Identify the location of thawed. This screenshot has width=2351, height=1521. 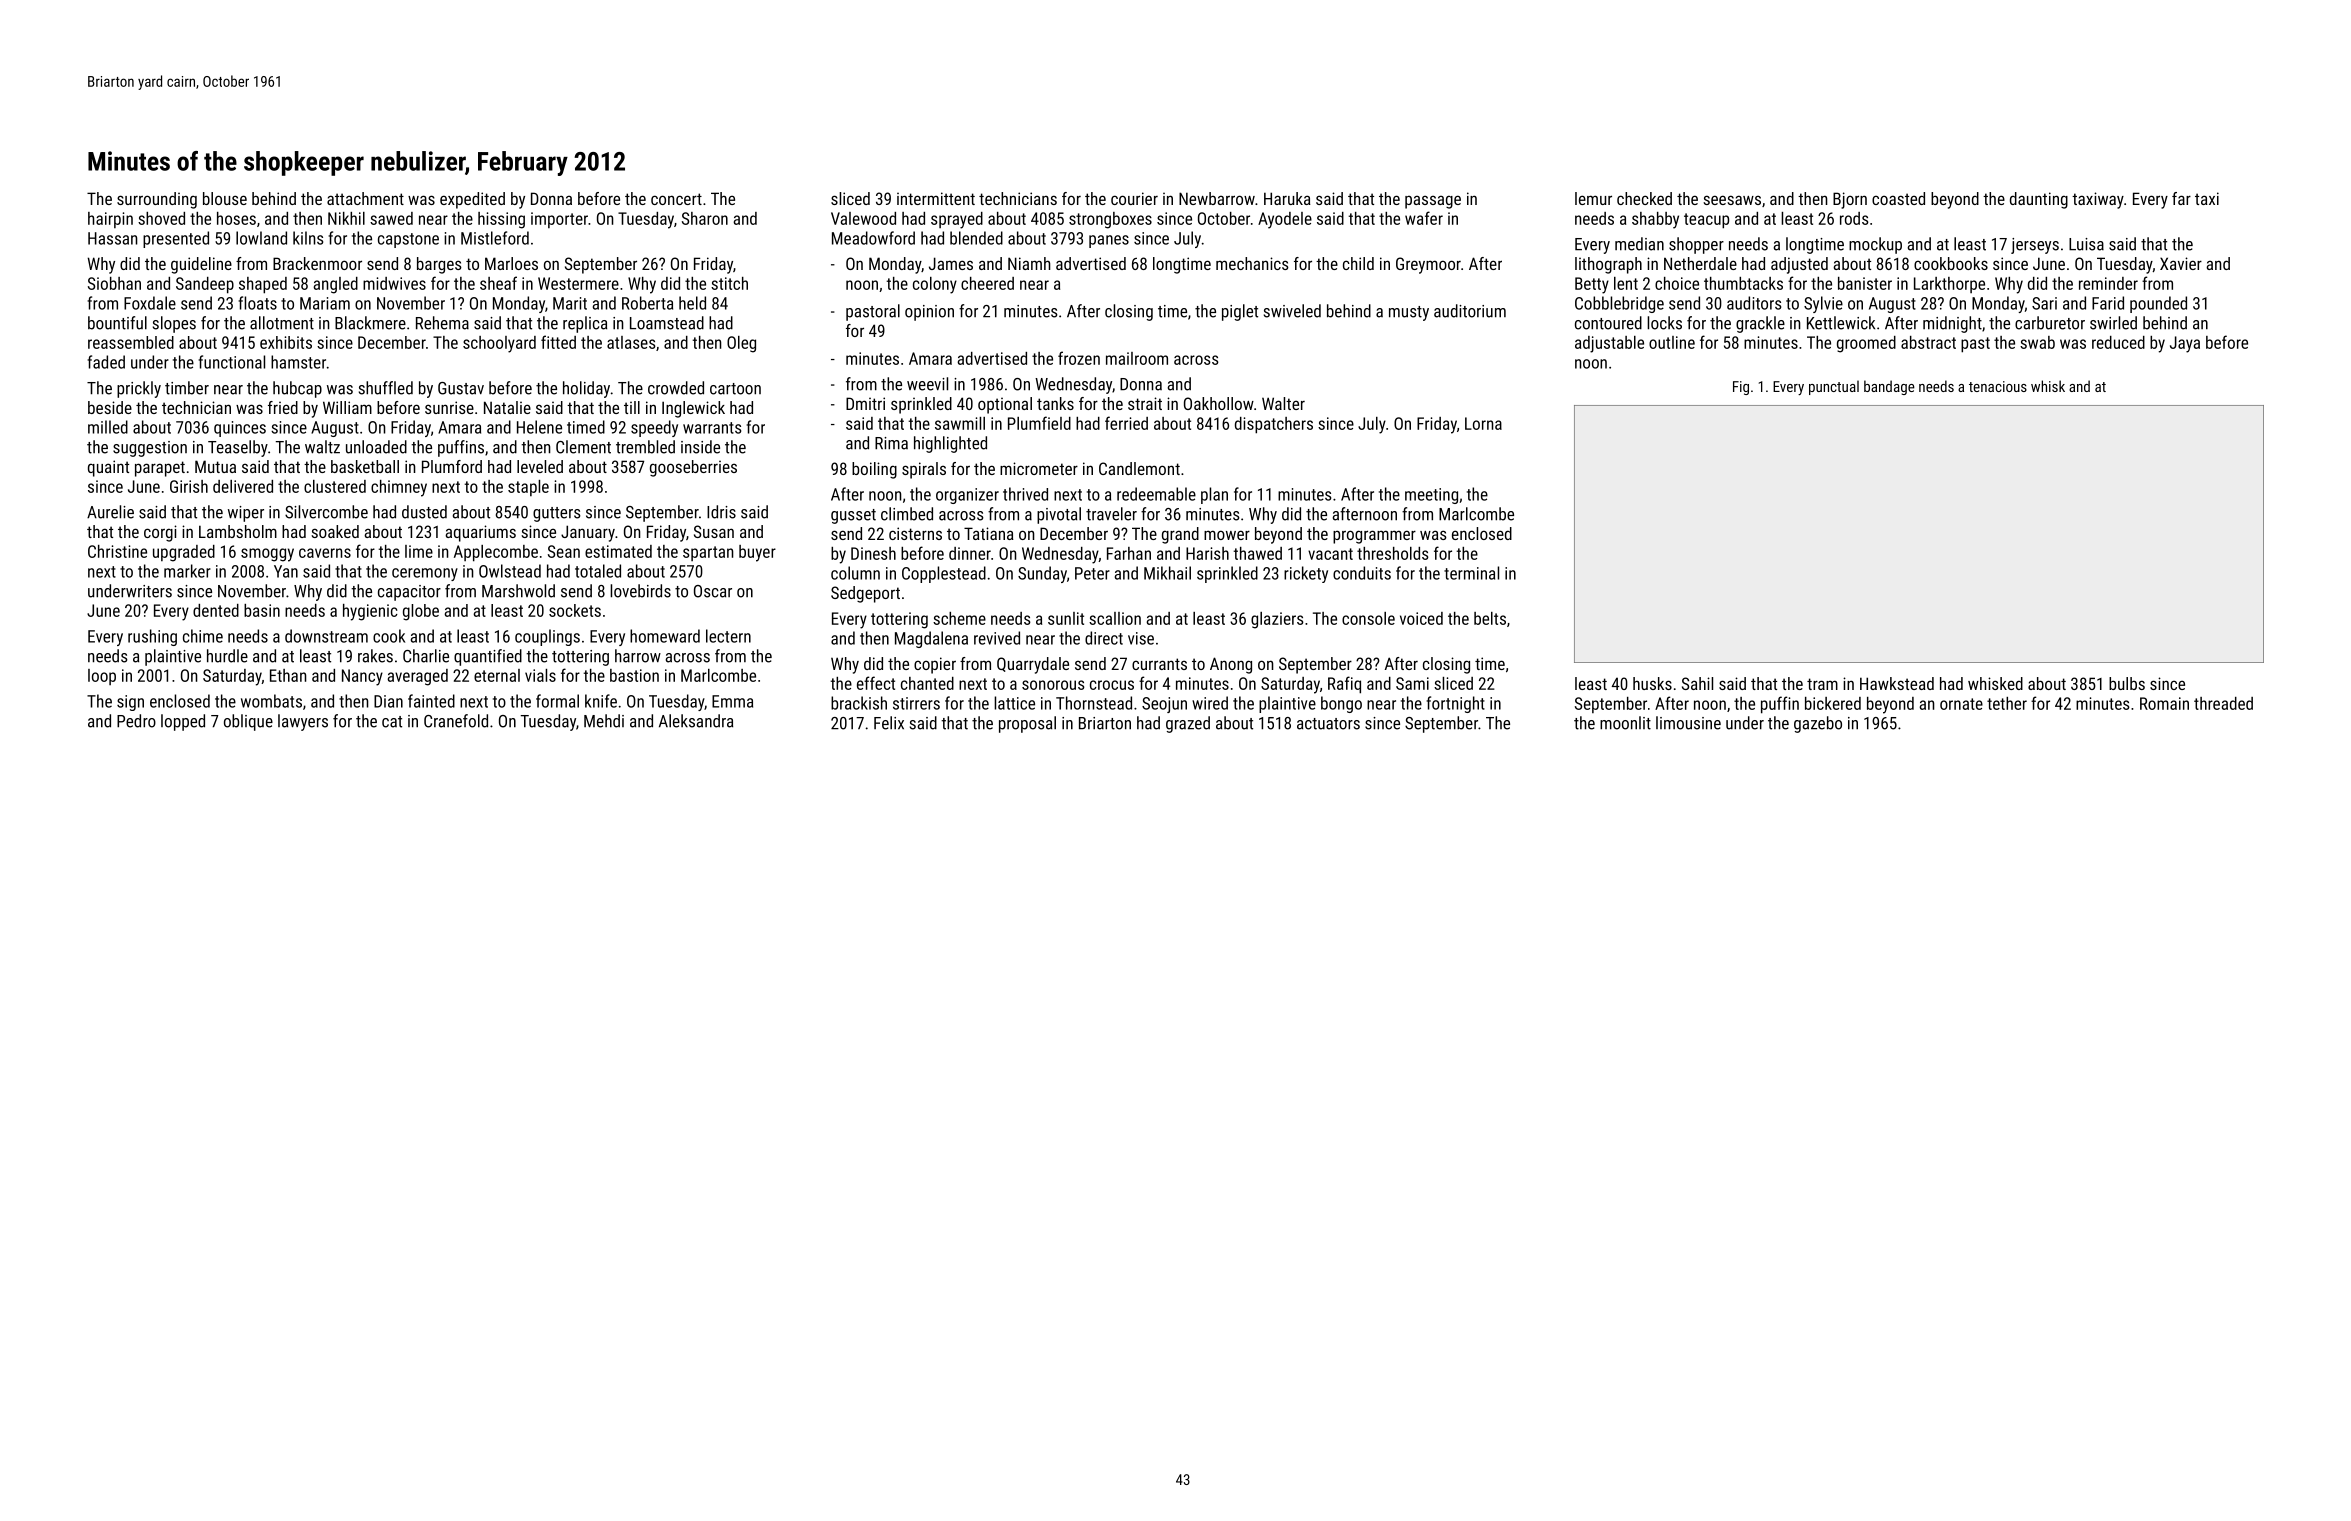
(1257, 553).
